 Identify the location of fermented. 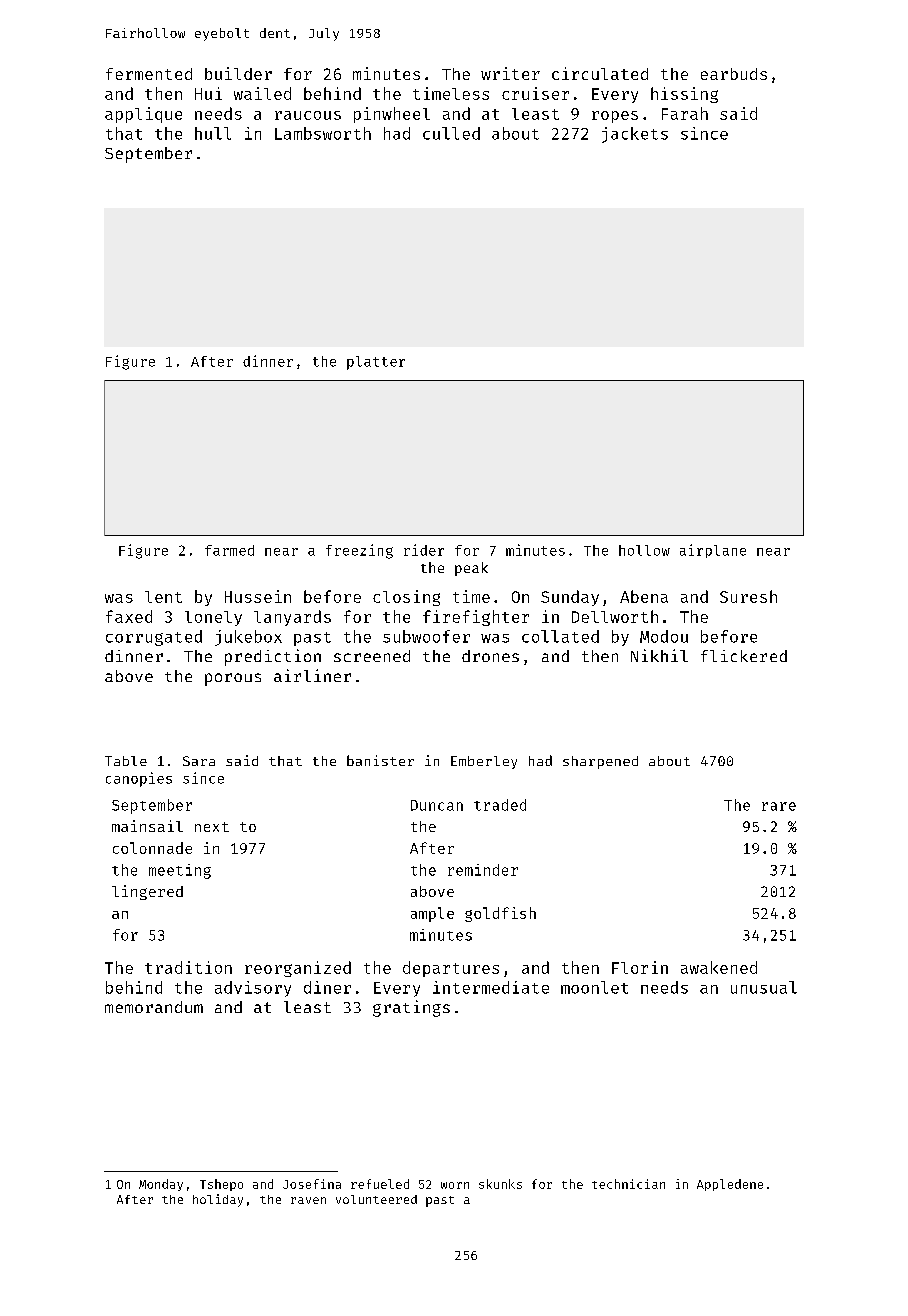
(149, 74).
